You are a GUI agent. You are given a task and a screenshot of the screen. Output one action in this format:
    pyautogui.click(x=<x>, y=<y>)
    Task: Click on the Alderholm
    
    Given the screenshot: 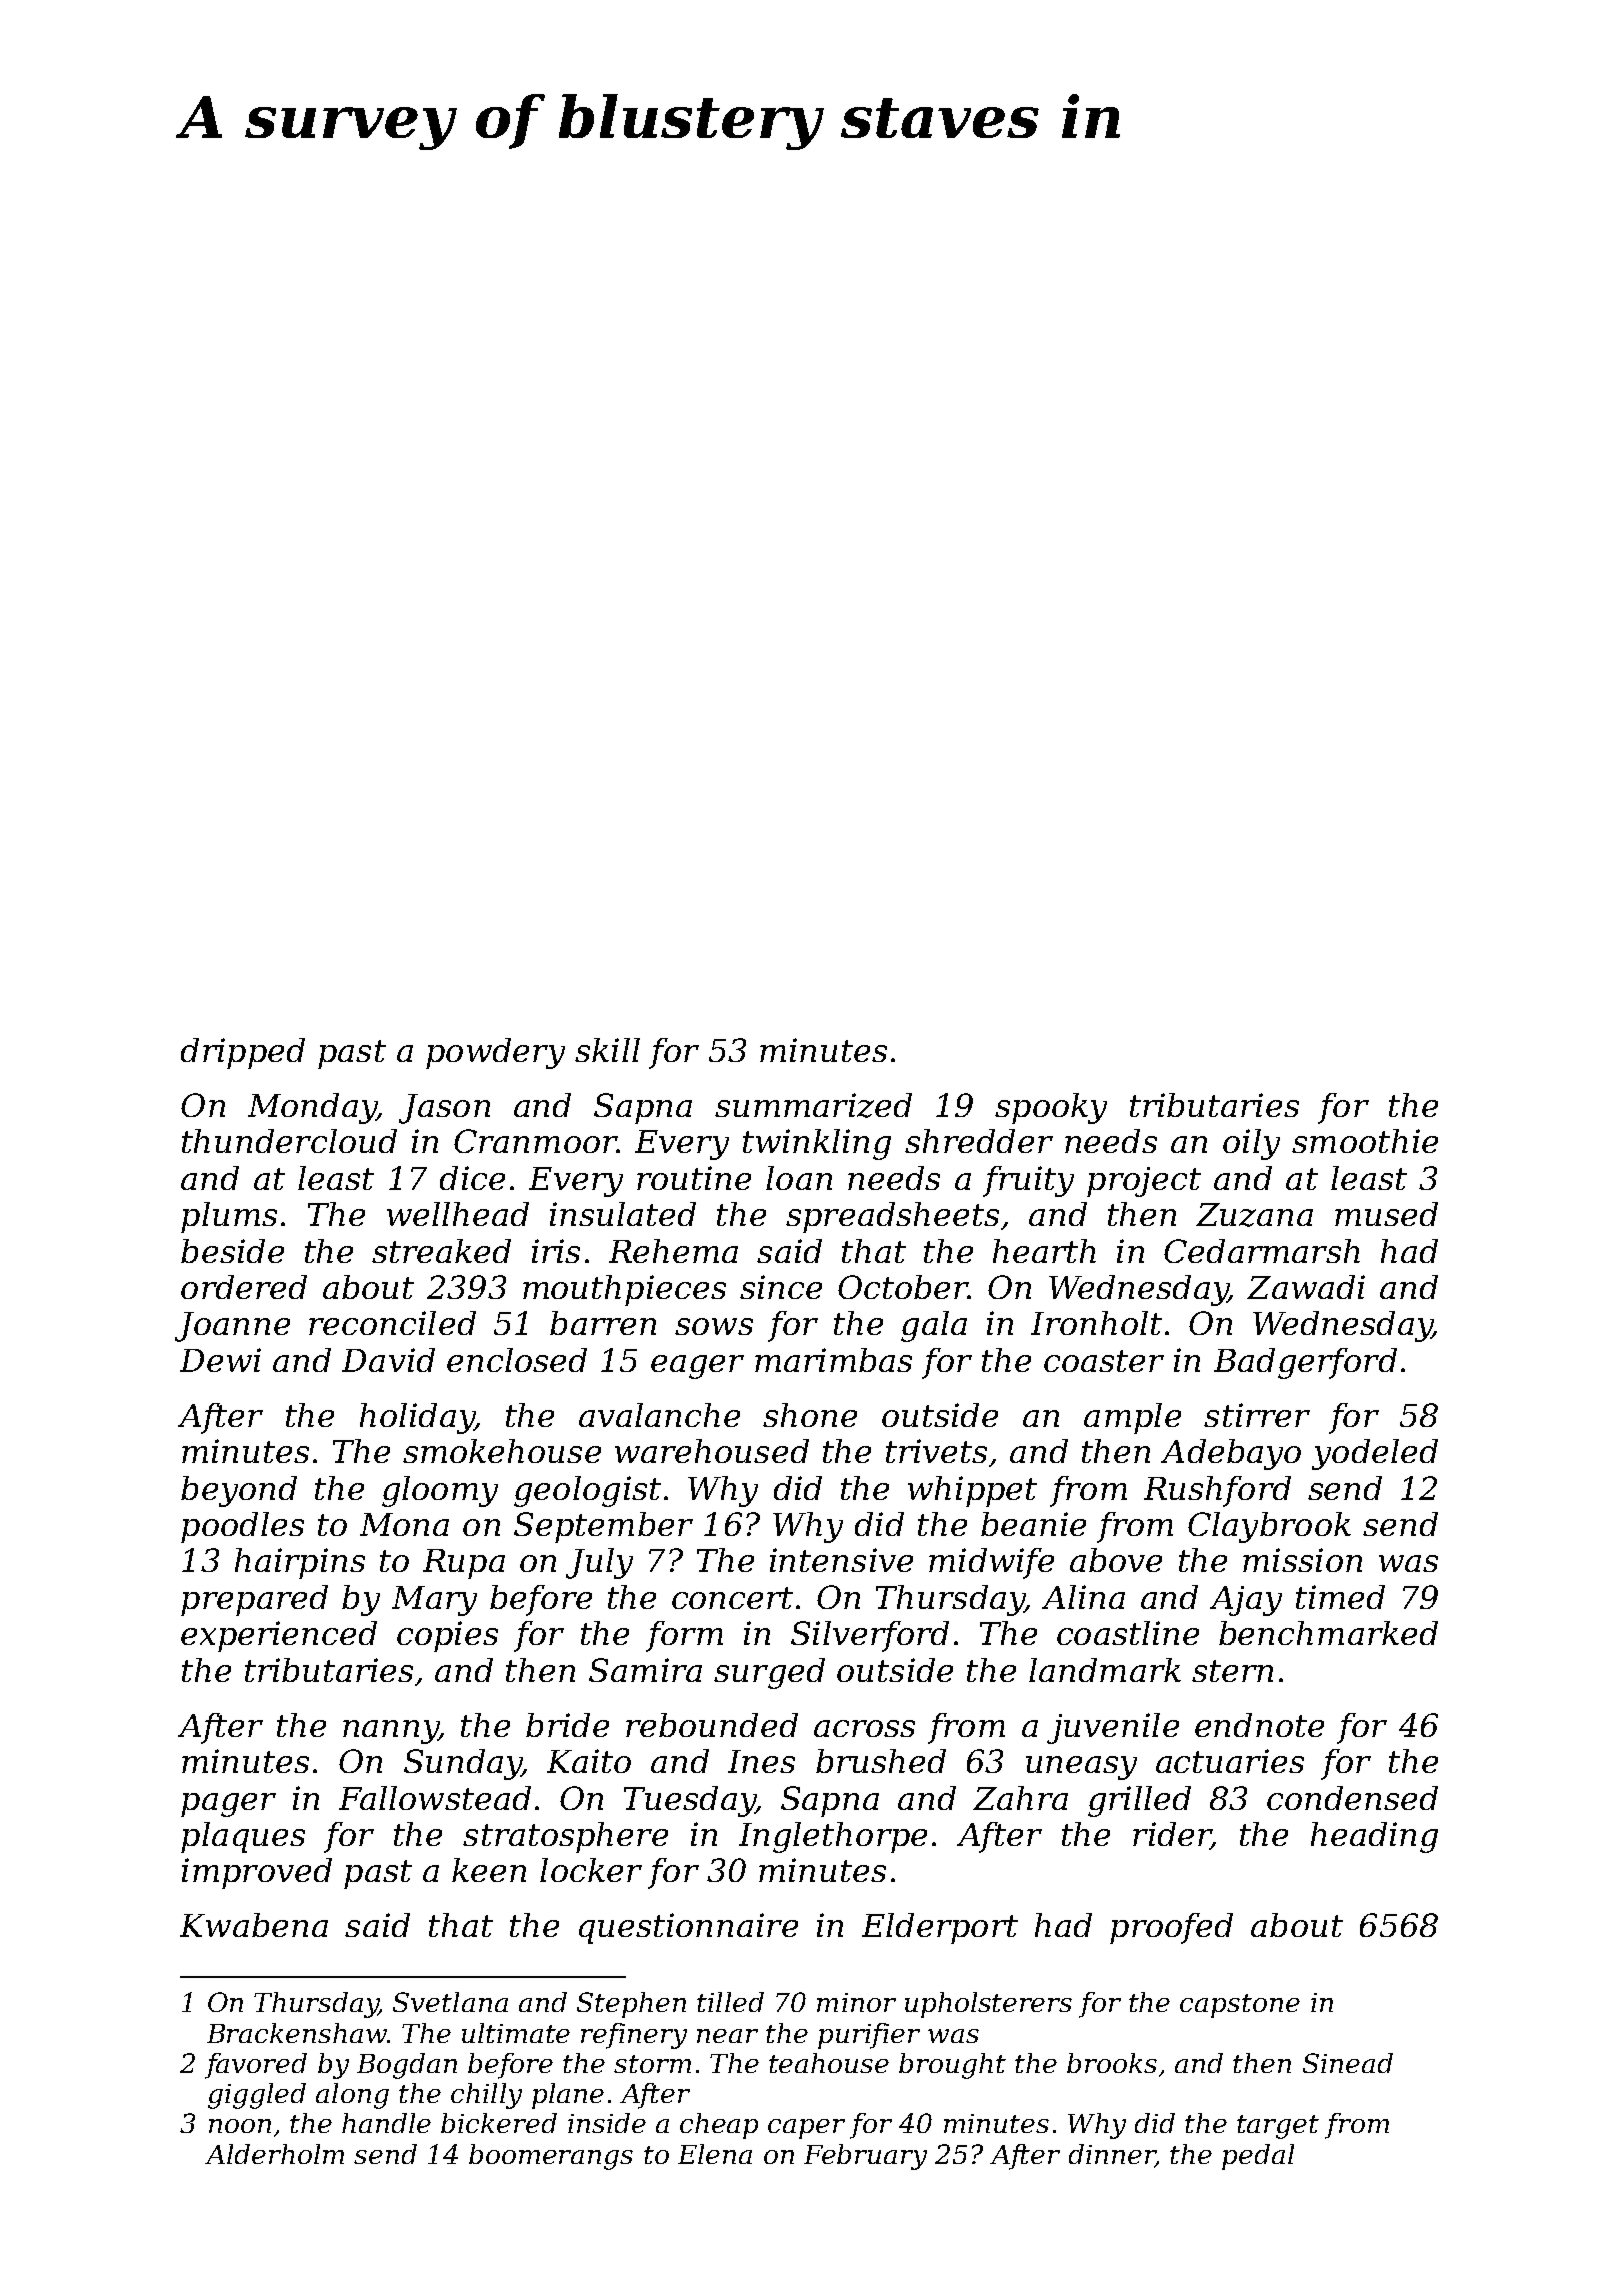 What is the action you would take?
    pyautogui.click(x=274, y=2154)
